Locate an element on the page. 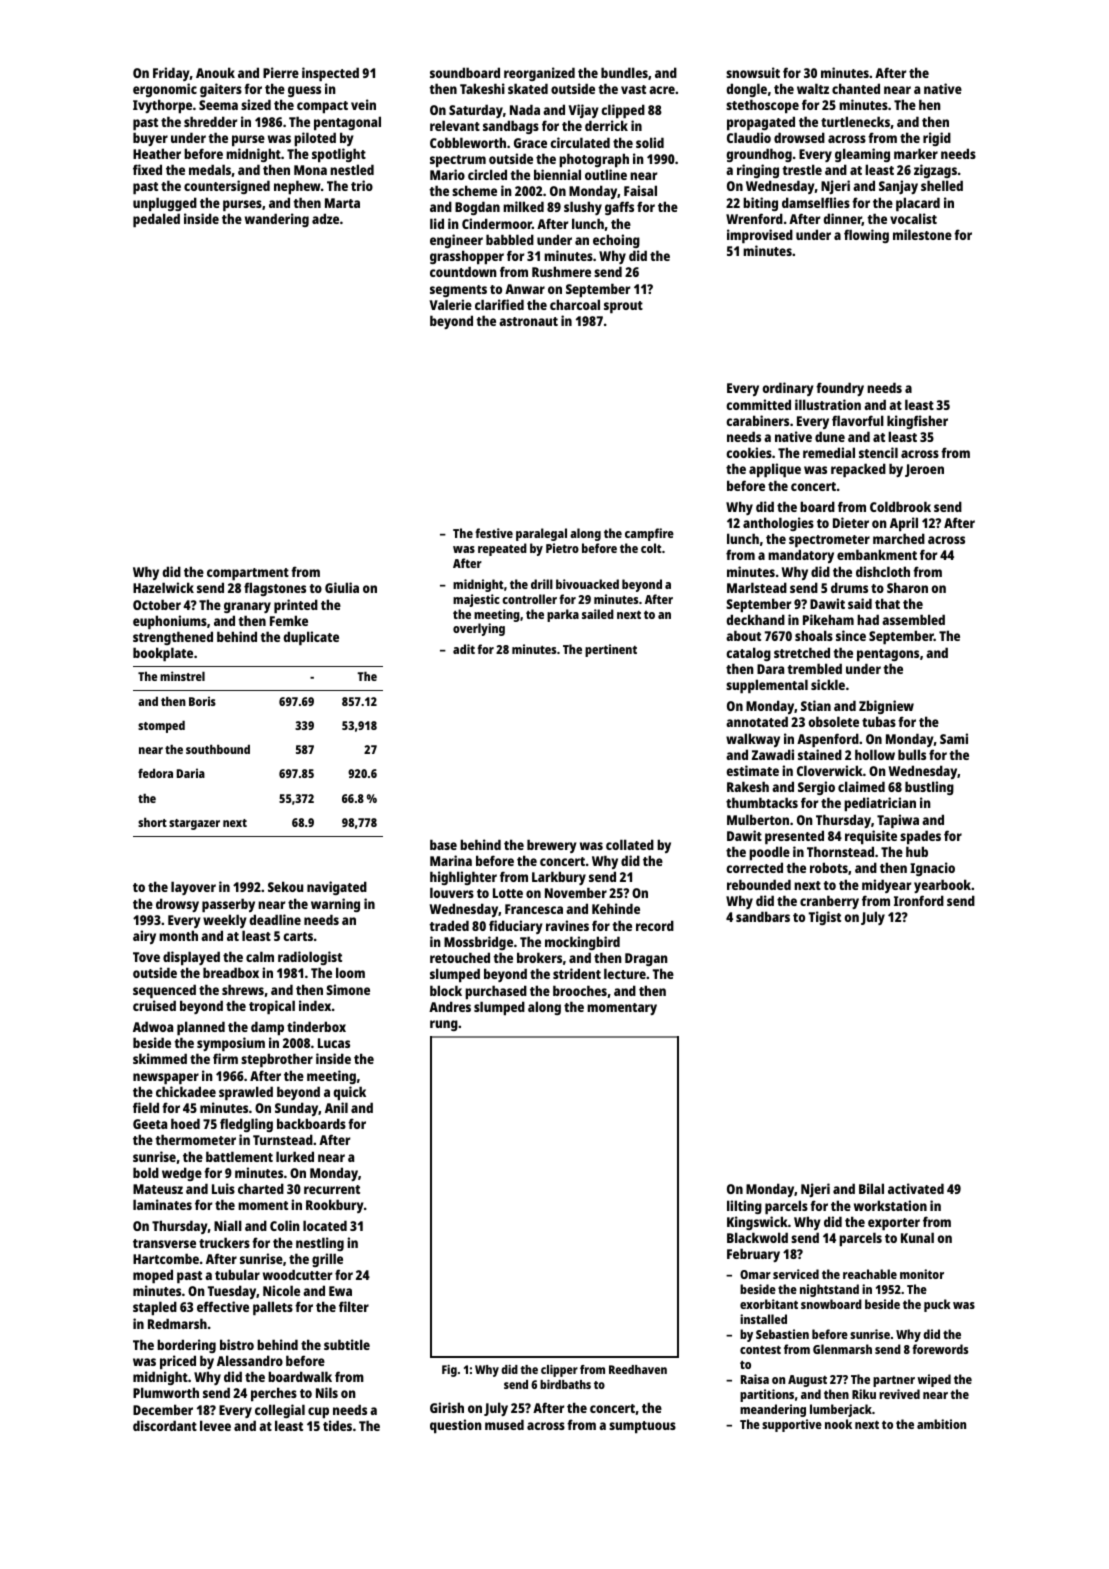  bundles is located at coordinates (624, 72).
